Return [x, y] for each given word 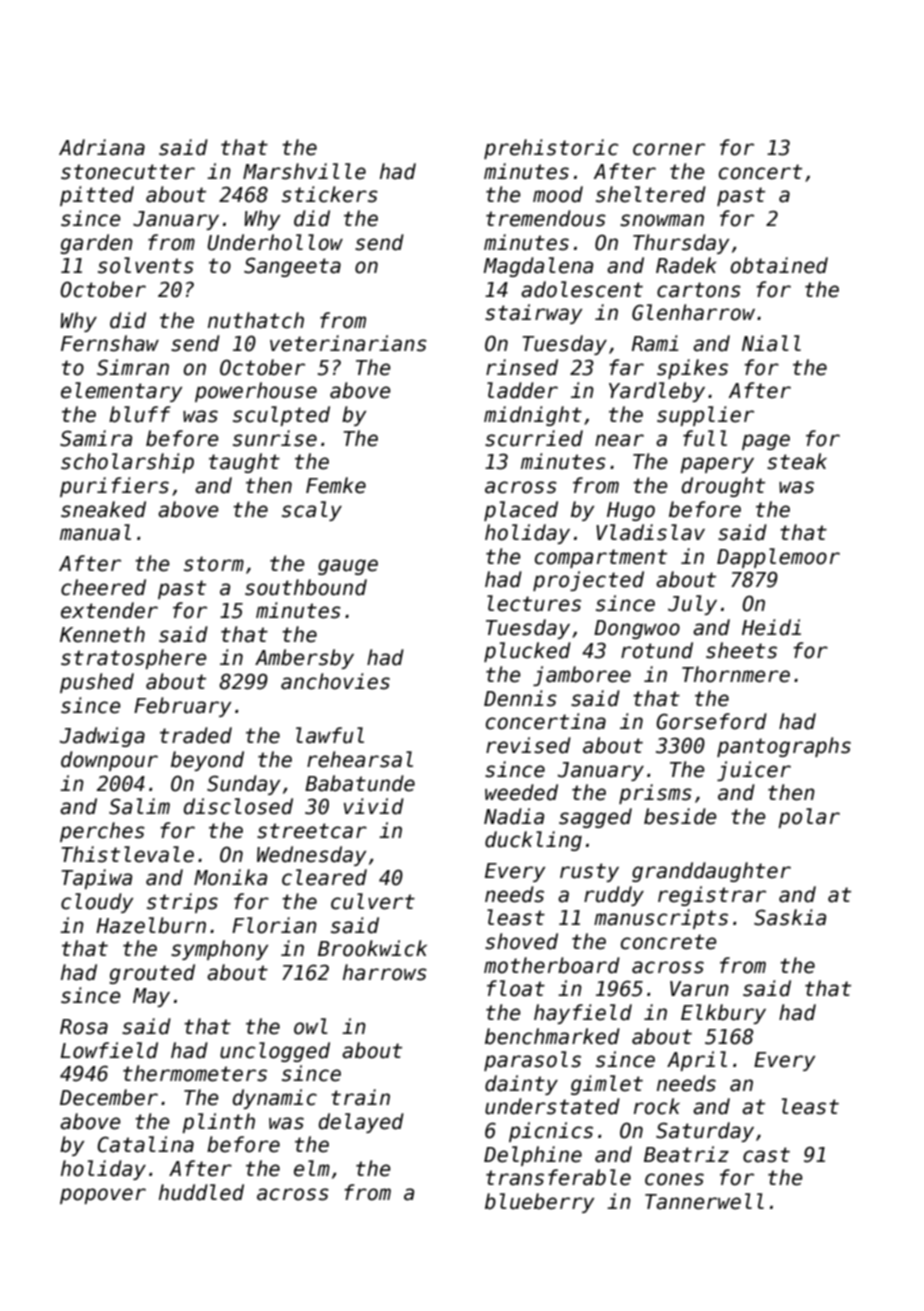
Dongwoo [637, 629]
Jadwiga [102, 737]
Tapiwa [96, 879]
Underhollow [275, 242]
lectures [534, 603]
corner [669, 149]
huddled [201, 1192]
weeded [521, 792]
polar [809, 818]
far [626, 367]
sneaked [103, 509]
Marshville [304, 171]
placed [521, 511]
